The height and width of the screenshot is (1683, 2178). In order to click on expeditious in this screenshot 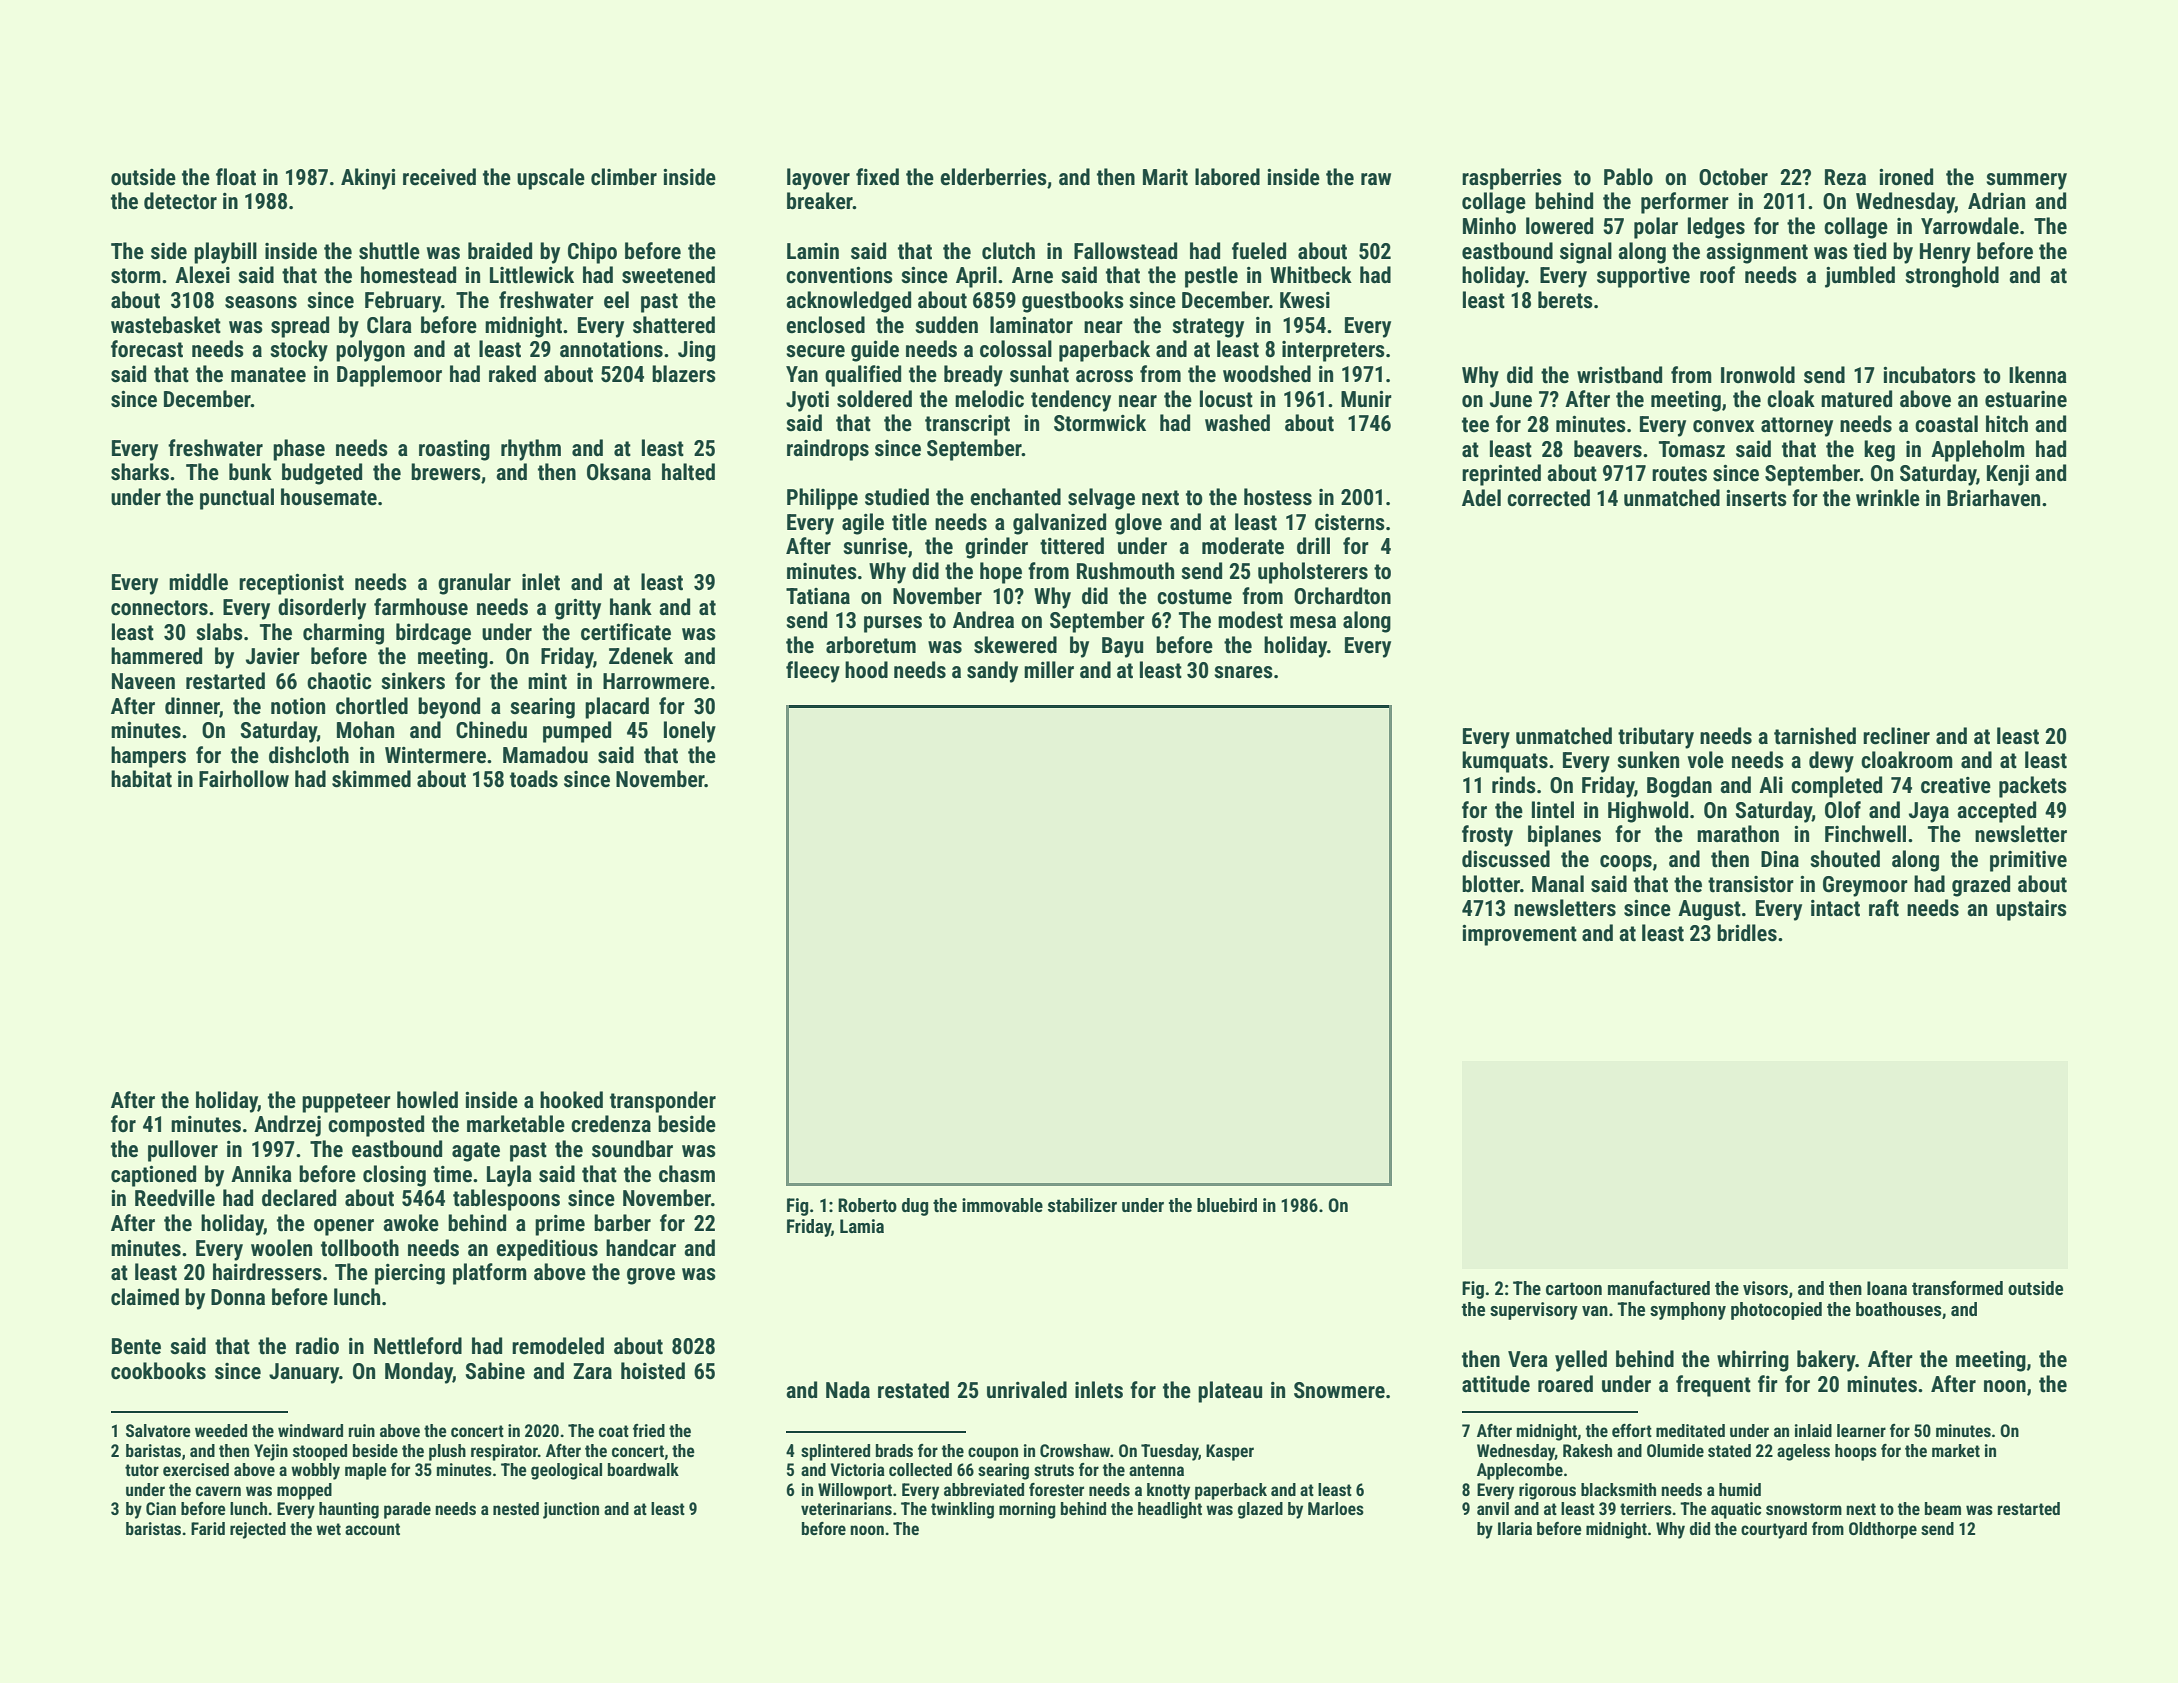, I will do `click(547, 1250)`.
